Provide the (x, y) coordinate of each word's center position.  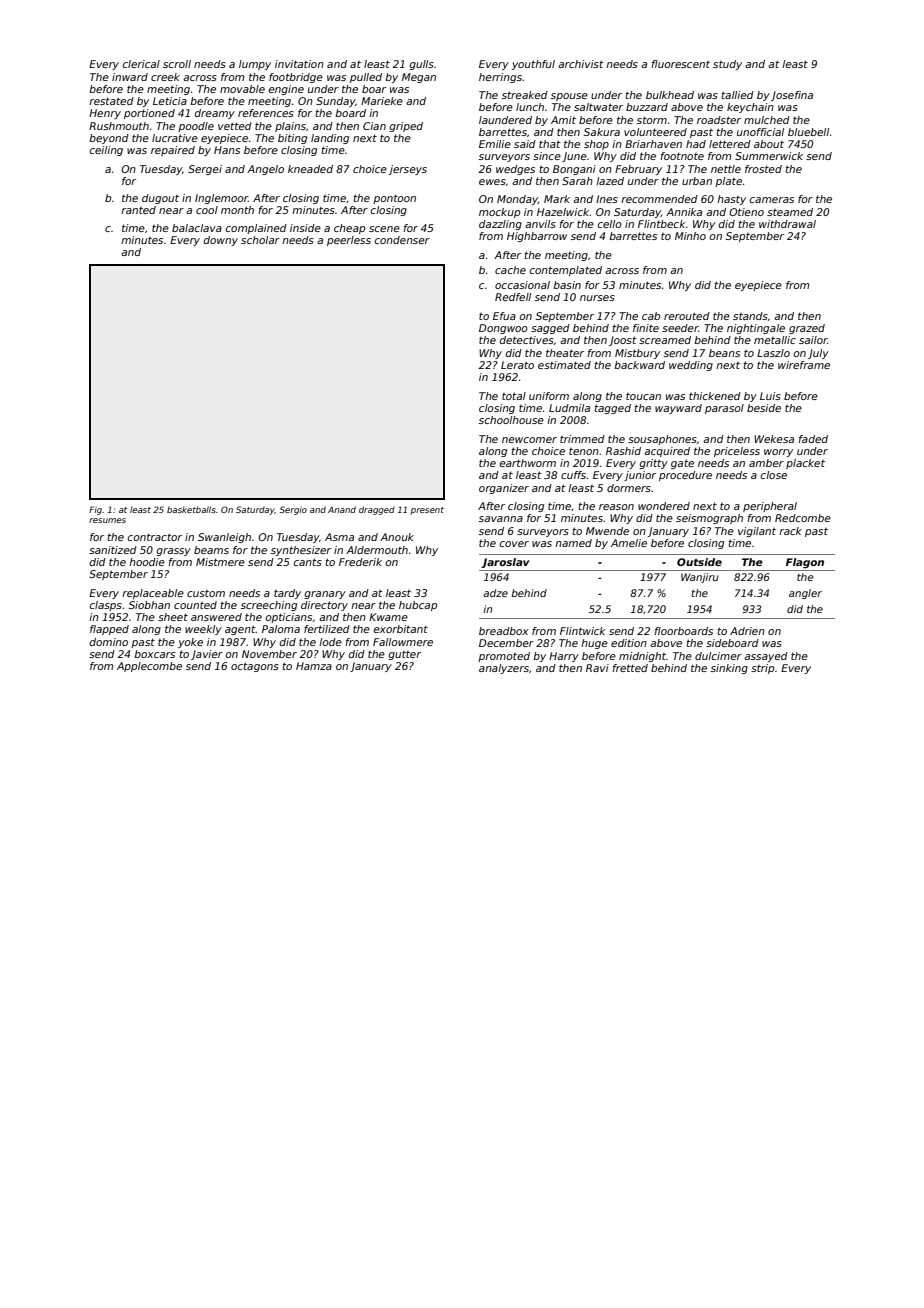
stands (750, 316)
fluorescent (680, 64)
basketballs (191, 509)
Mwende (607, 531)
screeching (269, 606)
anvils (540, 224)
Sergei (205, 170)
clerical (141, 64)
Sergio (293, 510)
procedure (685, 476)
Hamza (314, 666)
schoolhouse (511, 420)
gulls (421, 65)
